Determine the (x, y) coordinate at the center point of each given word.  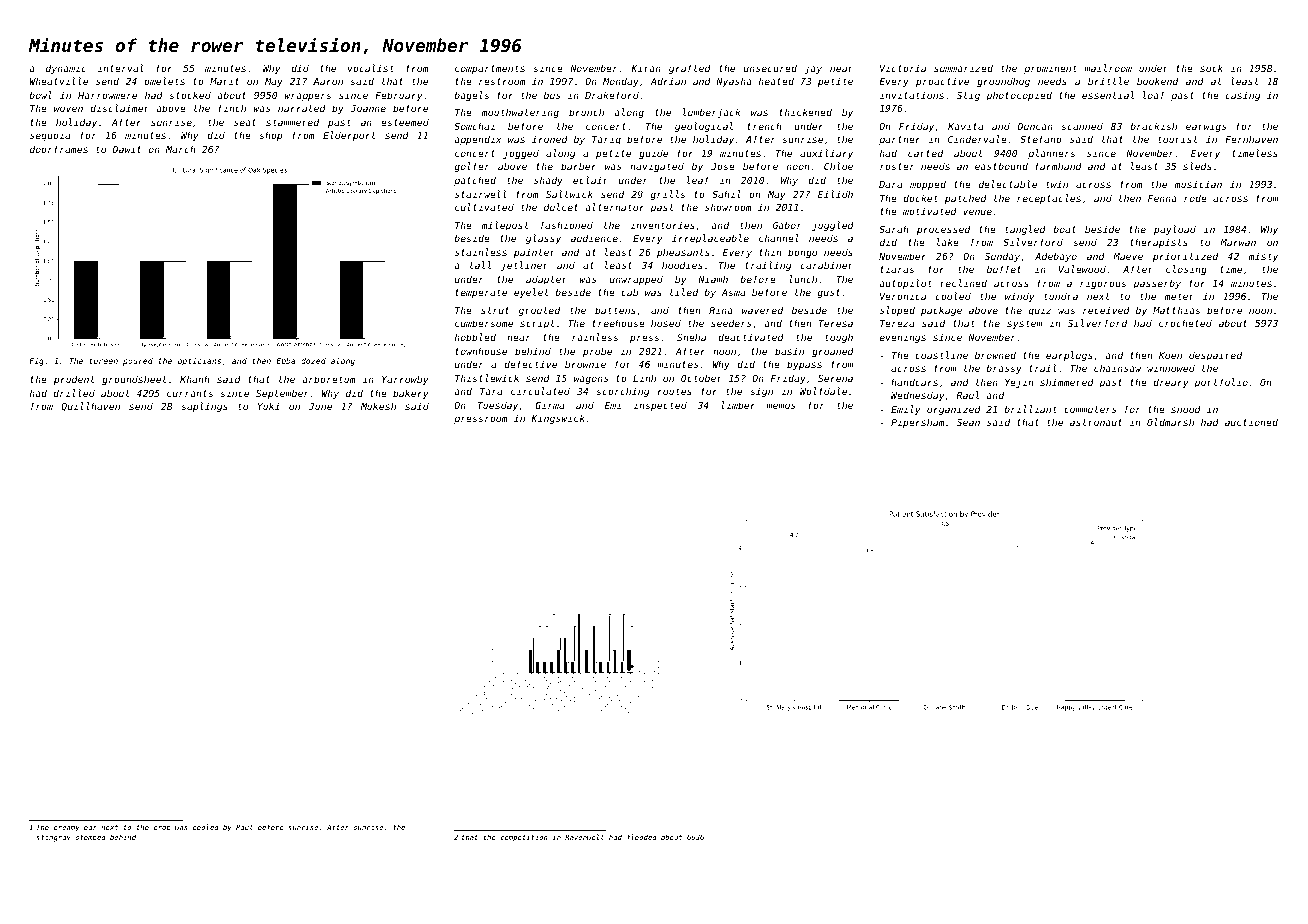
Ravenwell (584, 837)
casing (1243, 96)
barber (579, 166)
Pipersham (918, 423)
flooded (642, 837)
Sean (968, 422)
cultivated (484, 207)
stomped (91, 837)
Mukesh (378, 406)
